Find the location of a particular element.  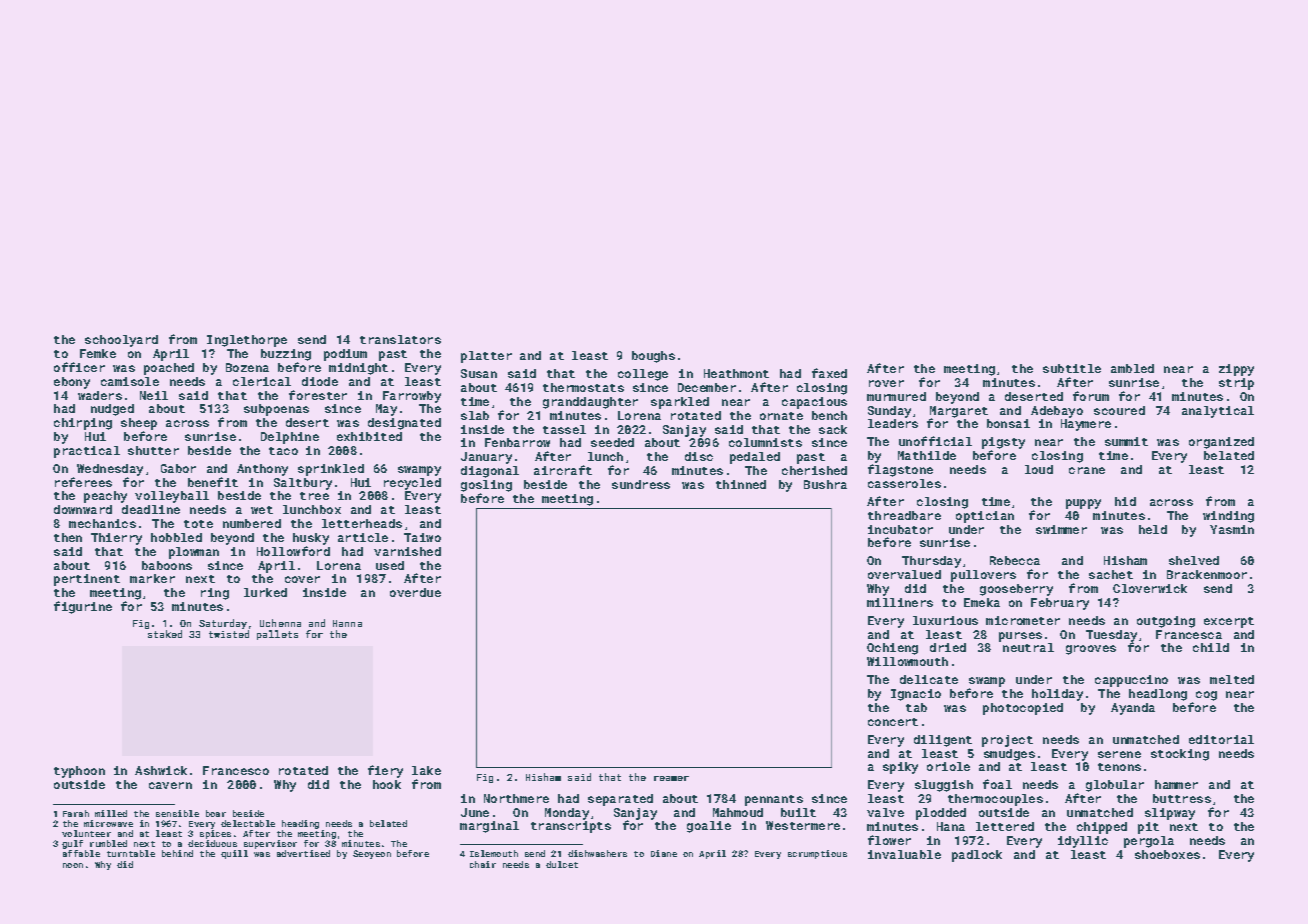

scrumptious is located at coordinates (817, 854).
